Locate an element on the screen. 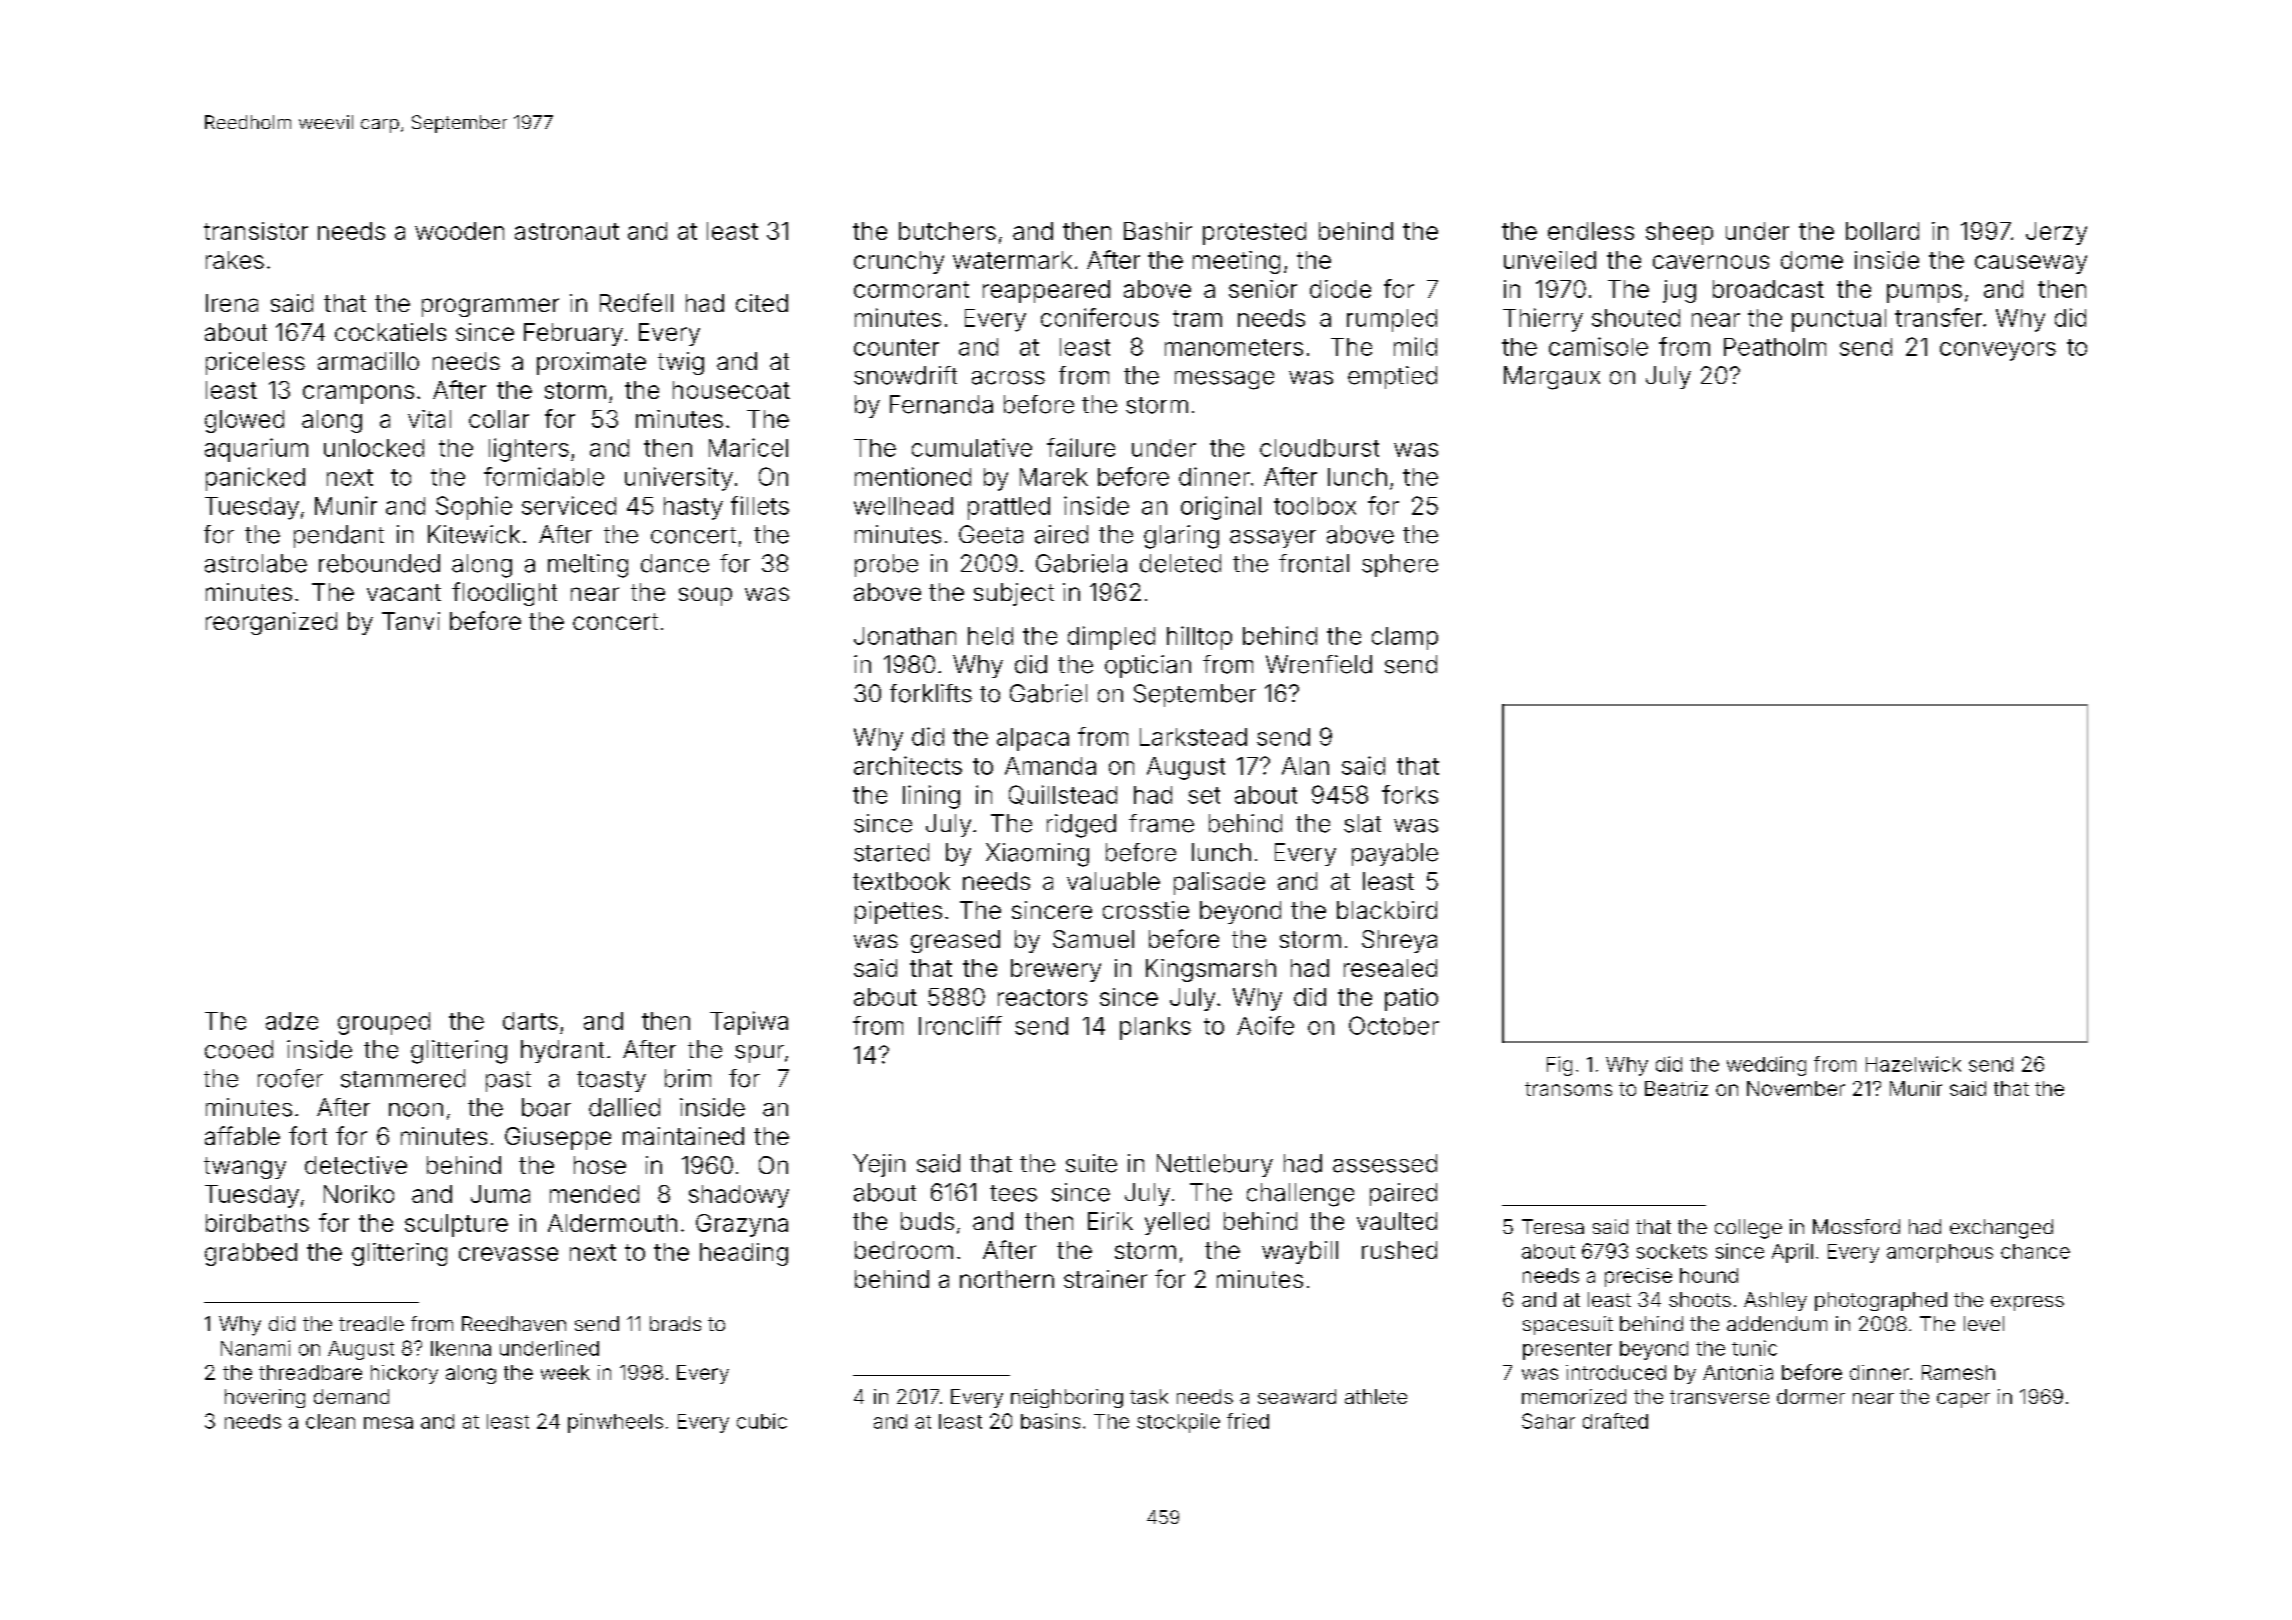 The height and width of the screenshot is (1620, 2292). payable is located at coordinates (1395, 854).
